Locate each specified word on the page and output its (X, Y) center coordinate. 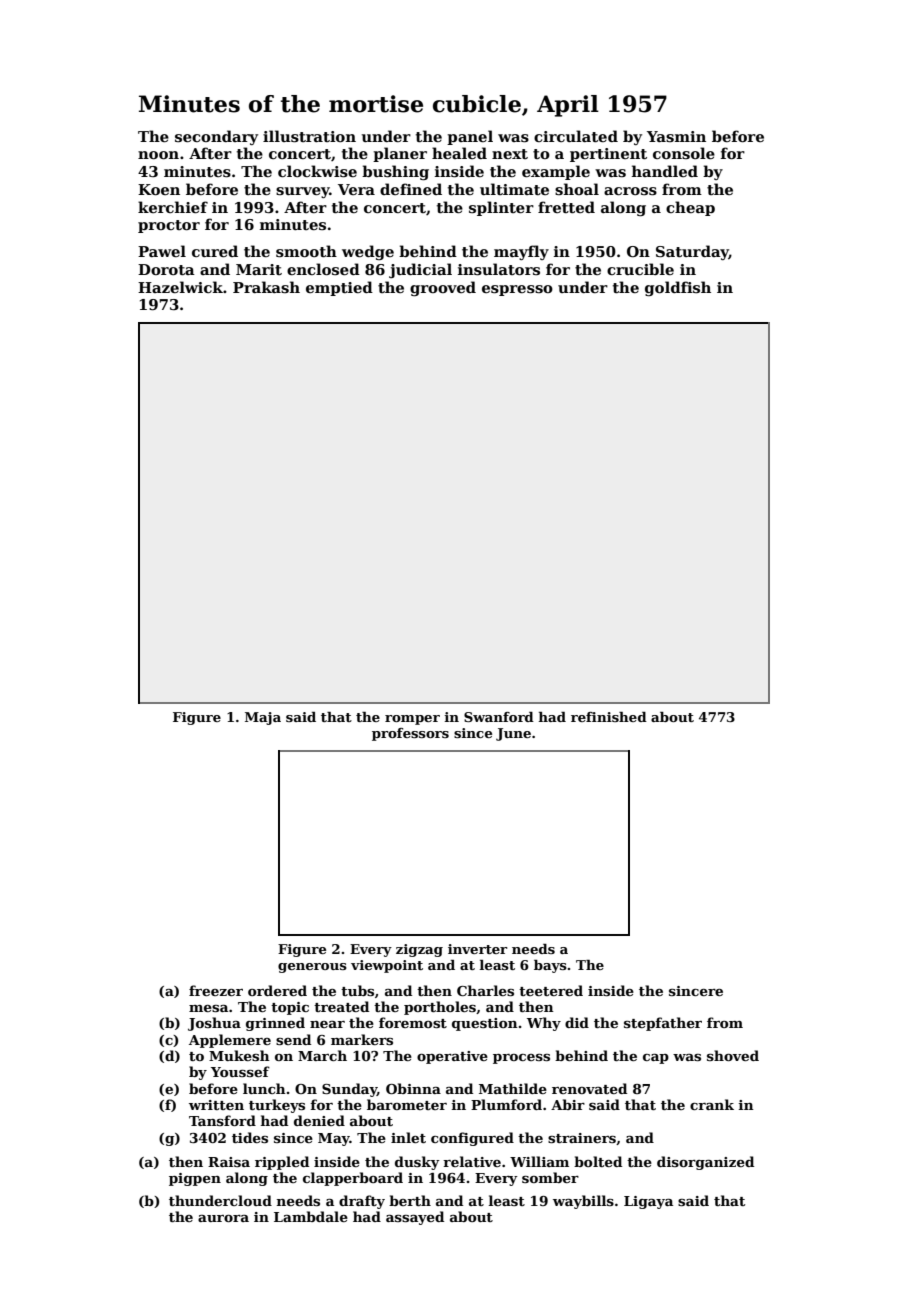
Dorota (166, 269)
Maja (263, 718)
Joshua (214, 1024)
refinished (609, 717)
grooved (443, 288)
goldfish (678, 288)
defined (411, 189)
